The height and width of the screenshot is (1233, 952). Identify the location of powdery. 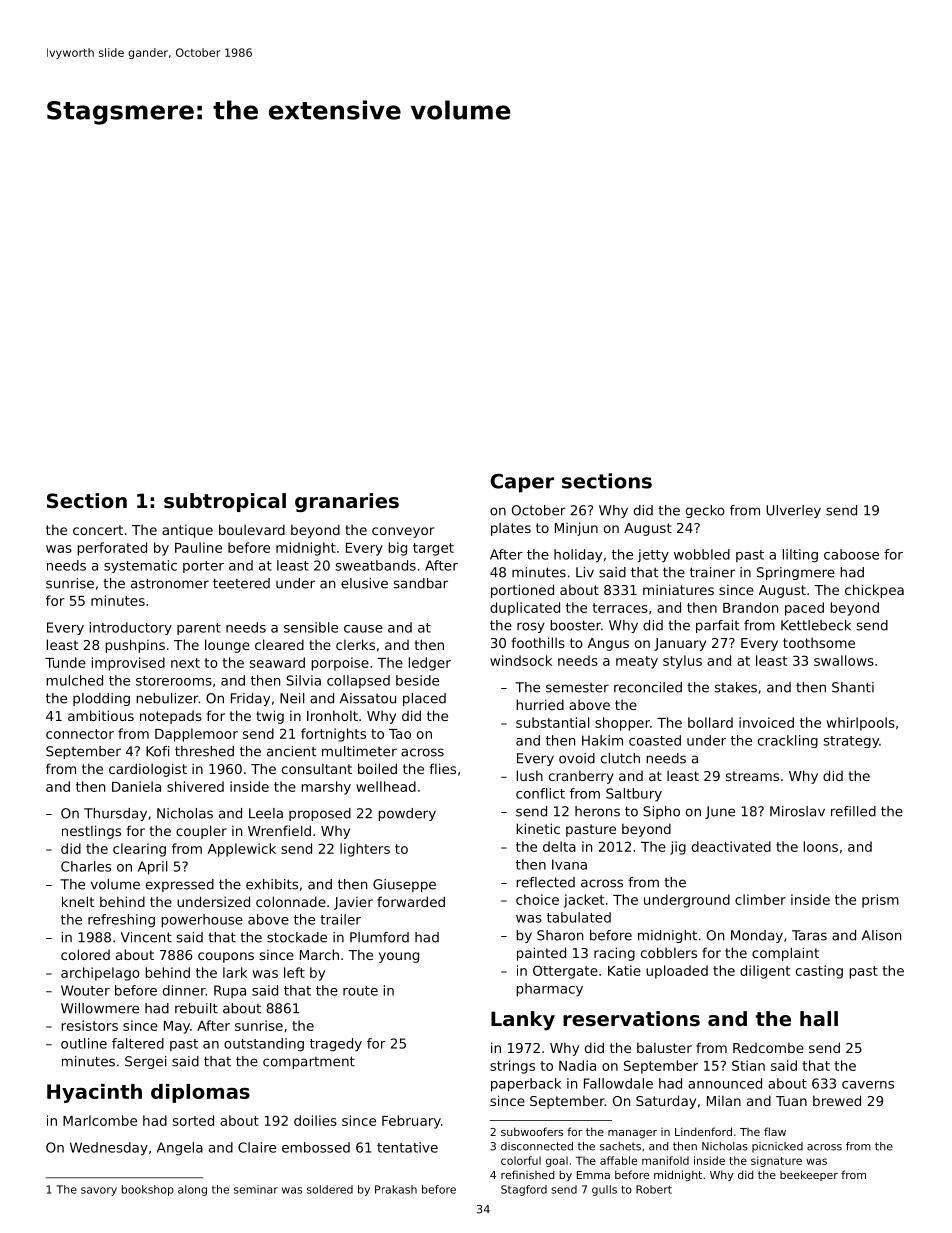
(407, 814).
